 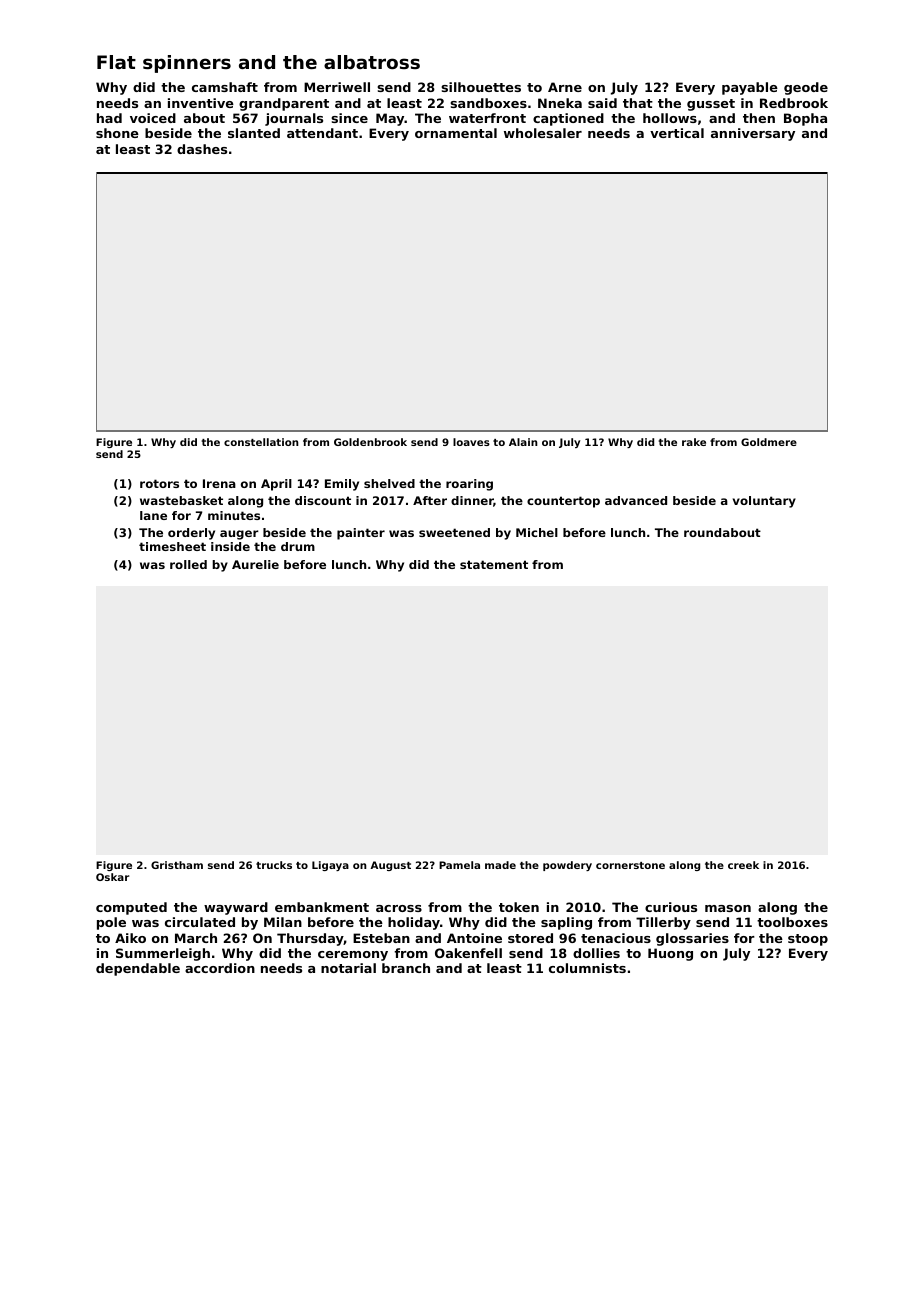 What do you see at coordinates (219, 483) in the page?
I see `Irena` at bounding box center [219, 483].
